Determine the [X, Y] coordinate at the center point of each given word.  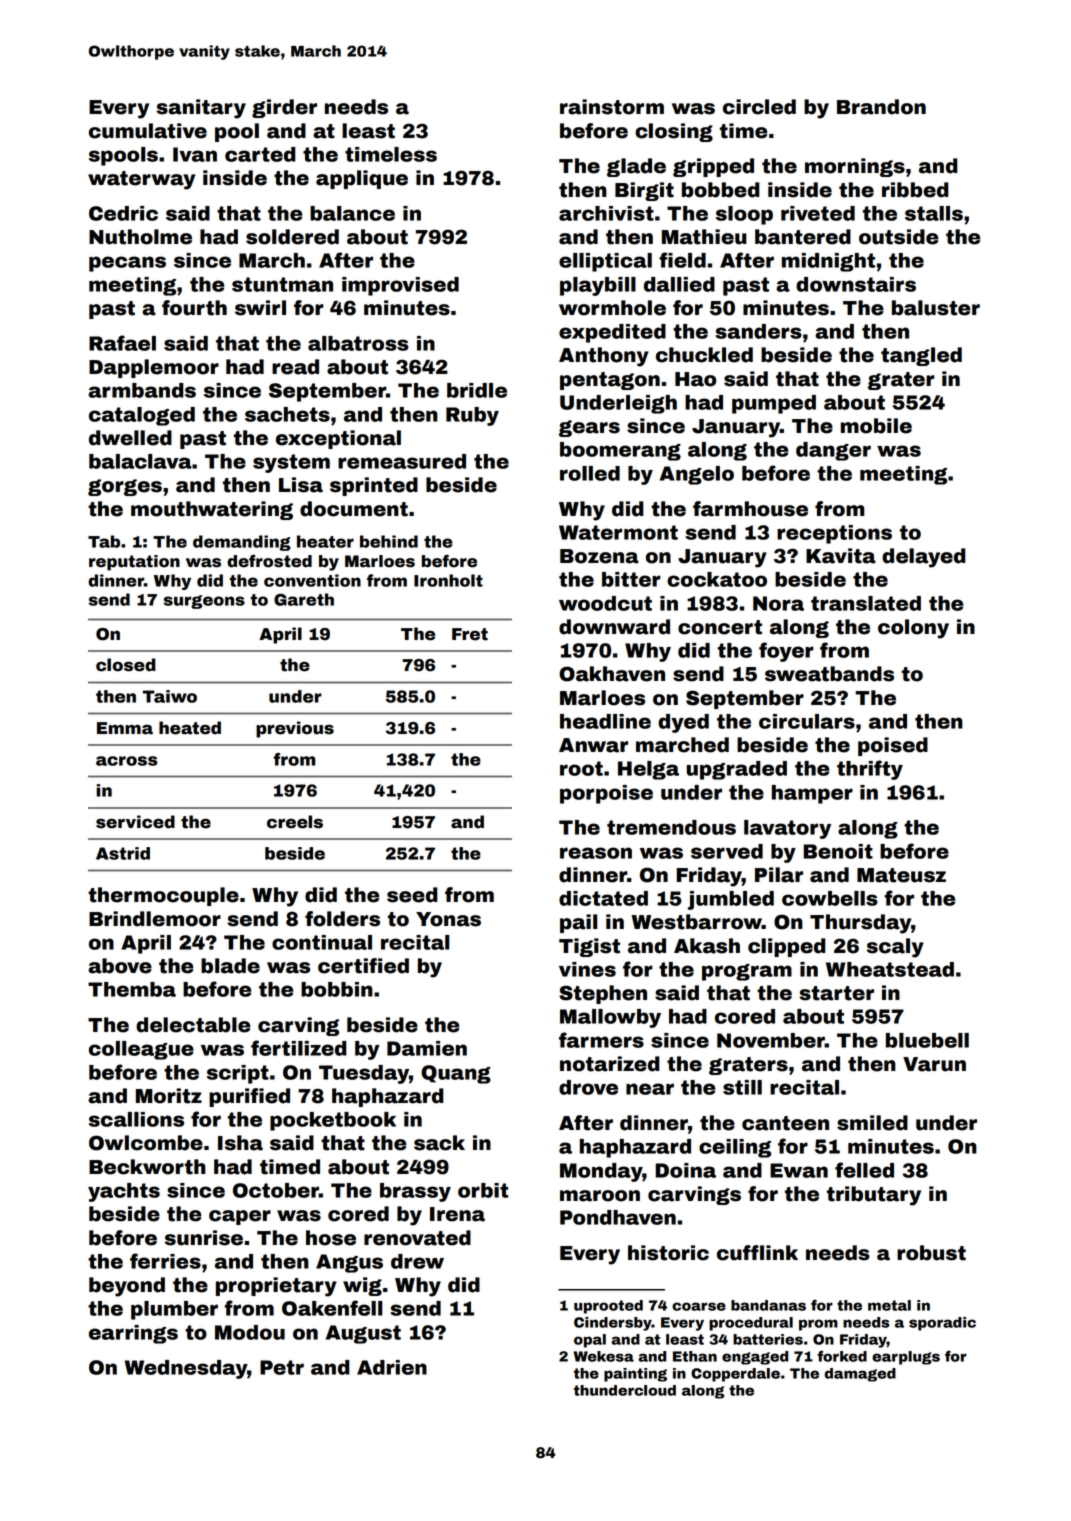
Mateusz [901, 875]
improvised [400, 286]
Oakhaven [612, 674]
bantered [803, 237]
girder [284, 108]
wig [362, 1286]
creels [295, 822]
